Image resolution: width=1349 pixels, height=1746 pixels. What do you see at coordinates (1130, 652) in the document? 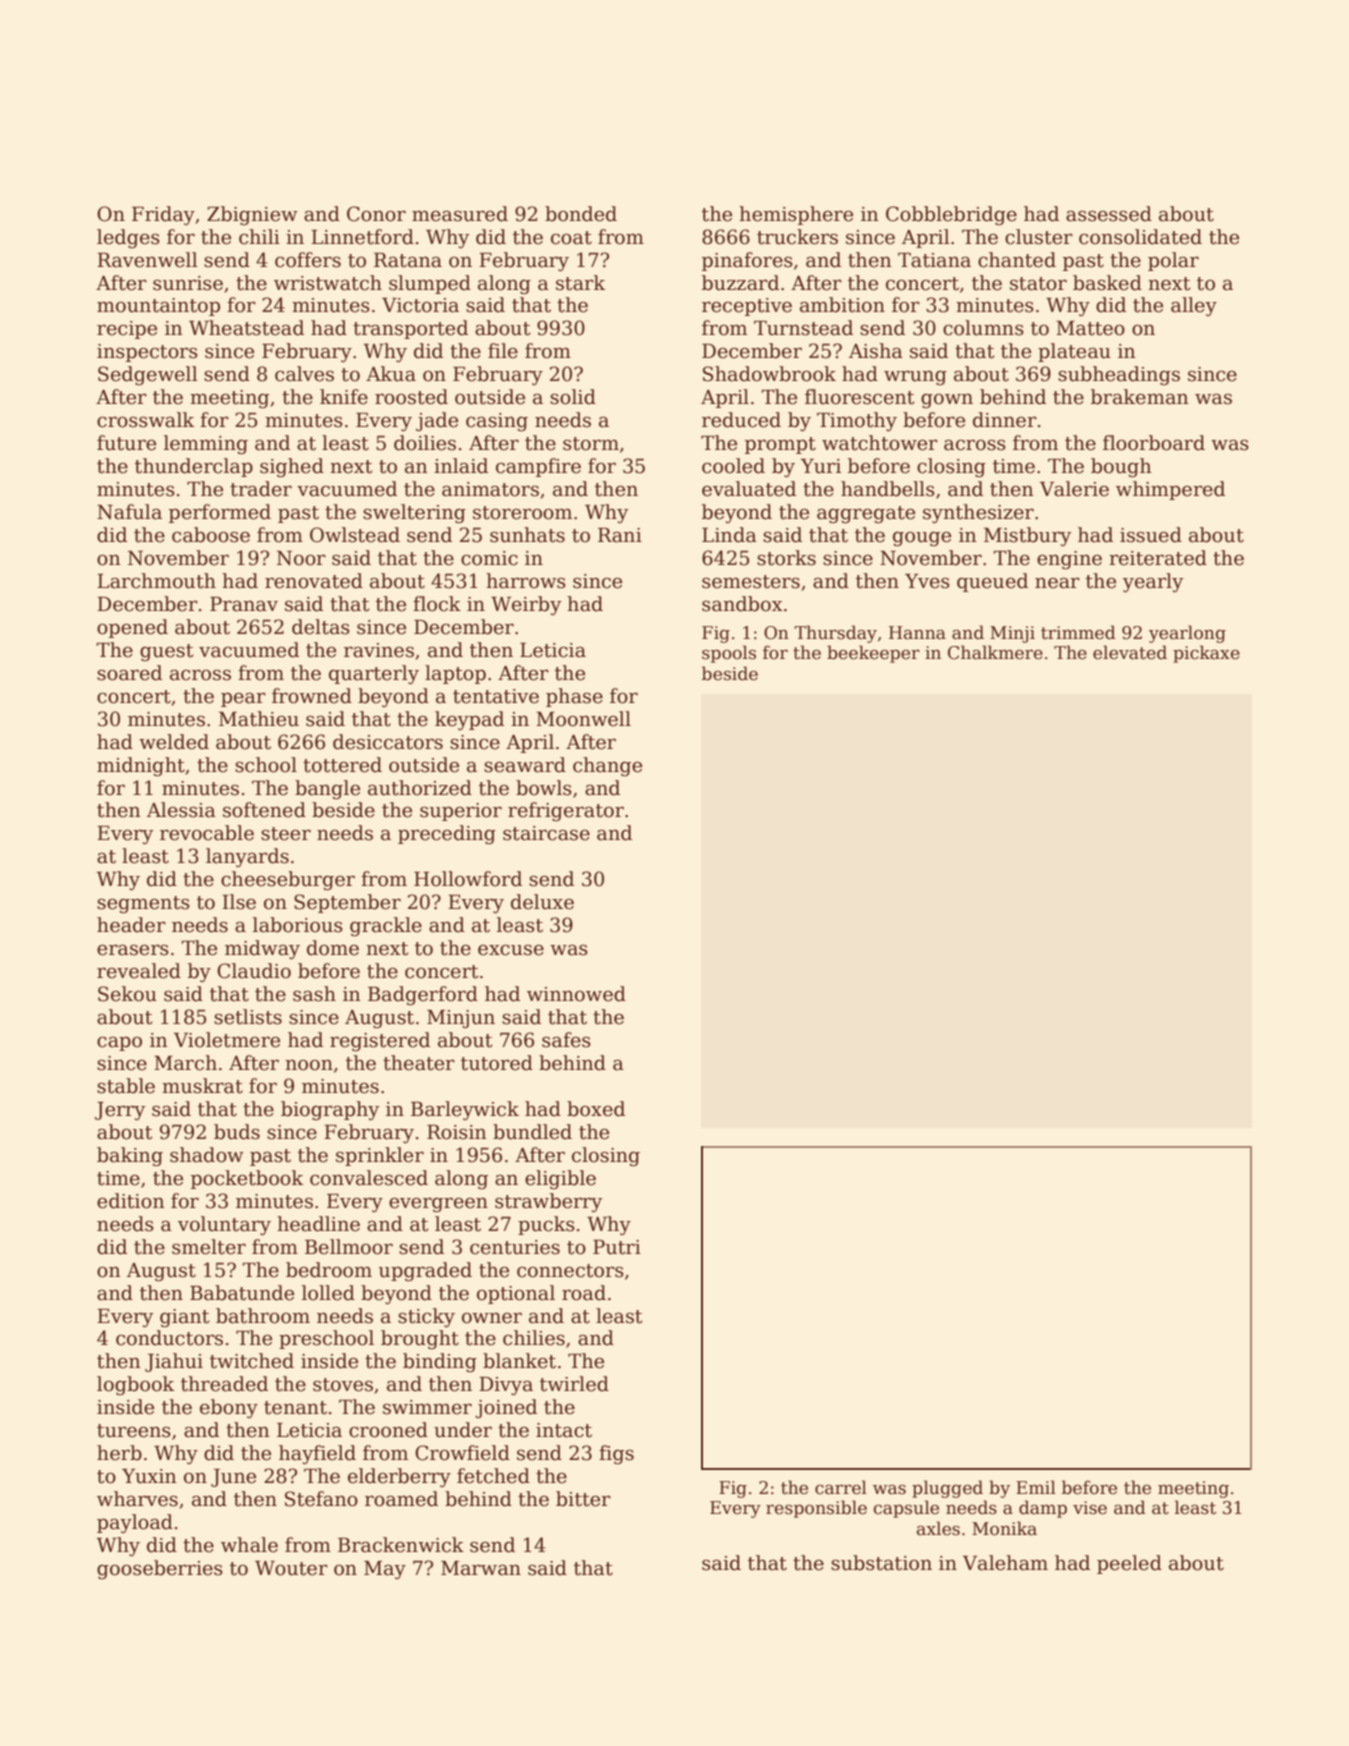
I see `elevated` at bounding box center [1130, 652].
